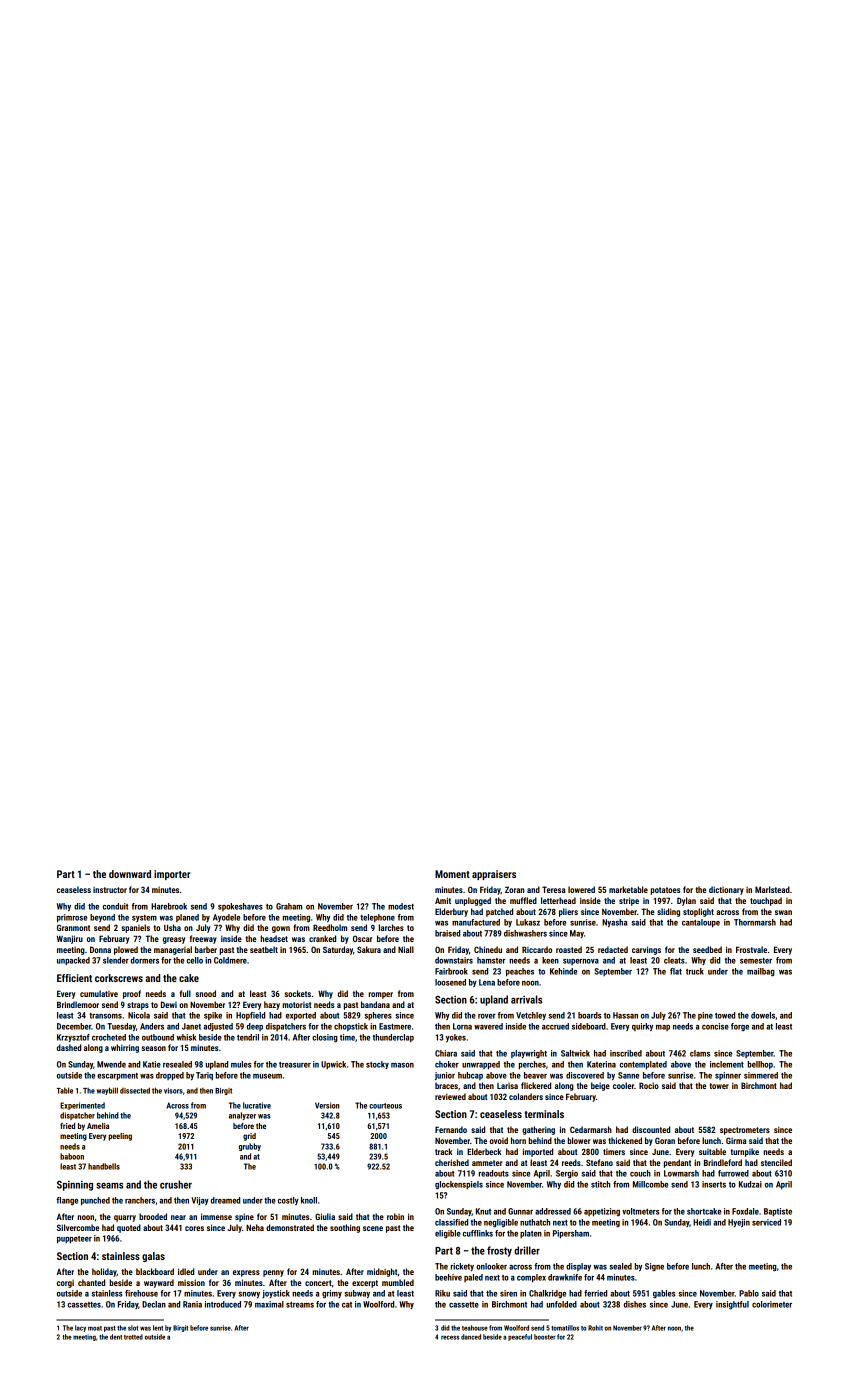 This image has width=849, height=1400. I want to click on Version, so click(327, 1105).
